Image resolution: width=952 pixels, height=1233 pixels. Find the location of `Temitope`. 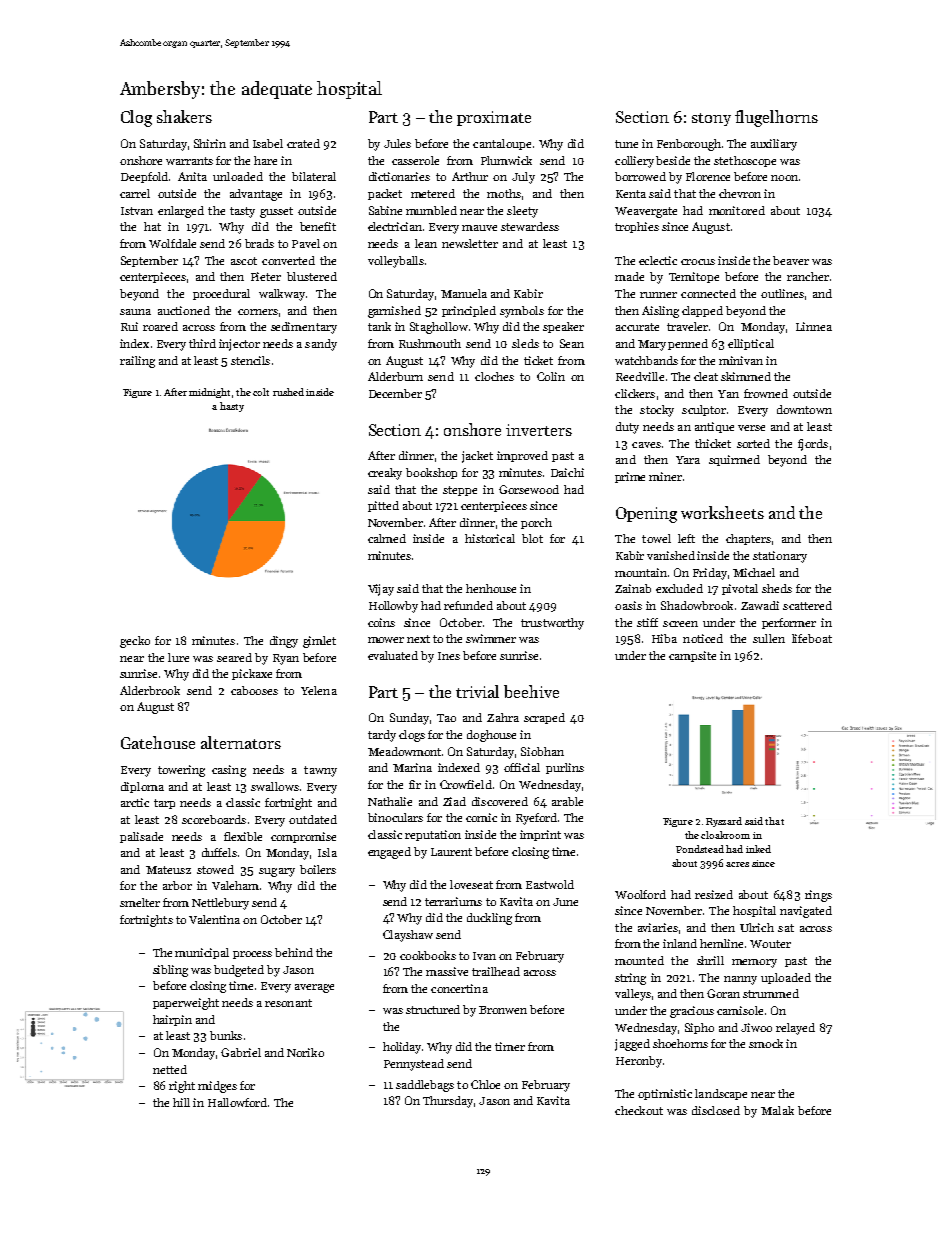

Temitope is located at coordinates (694, 277).
